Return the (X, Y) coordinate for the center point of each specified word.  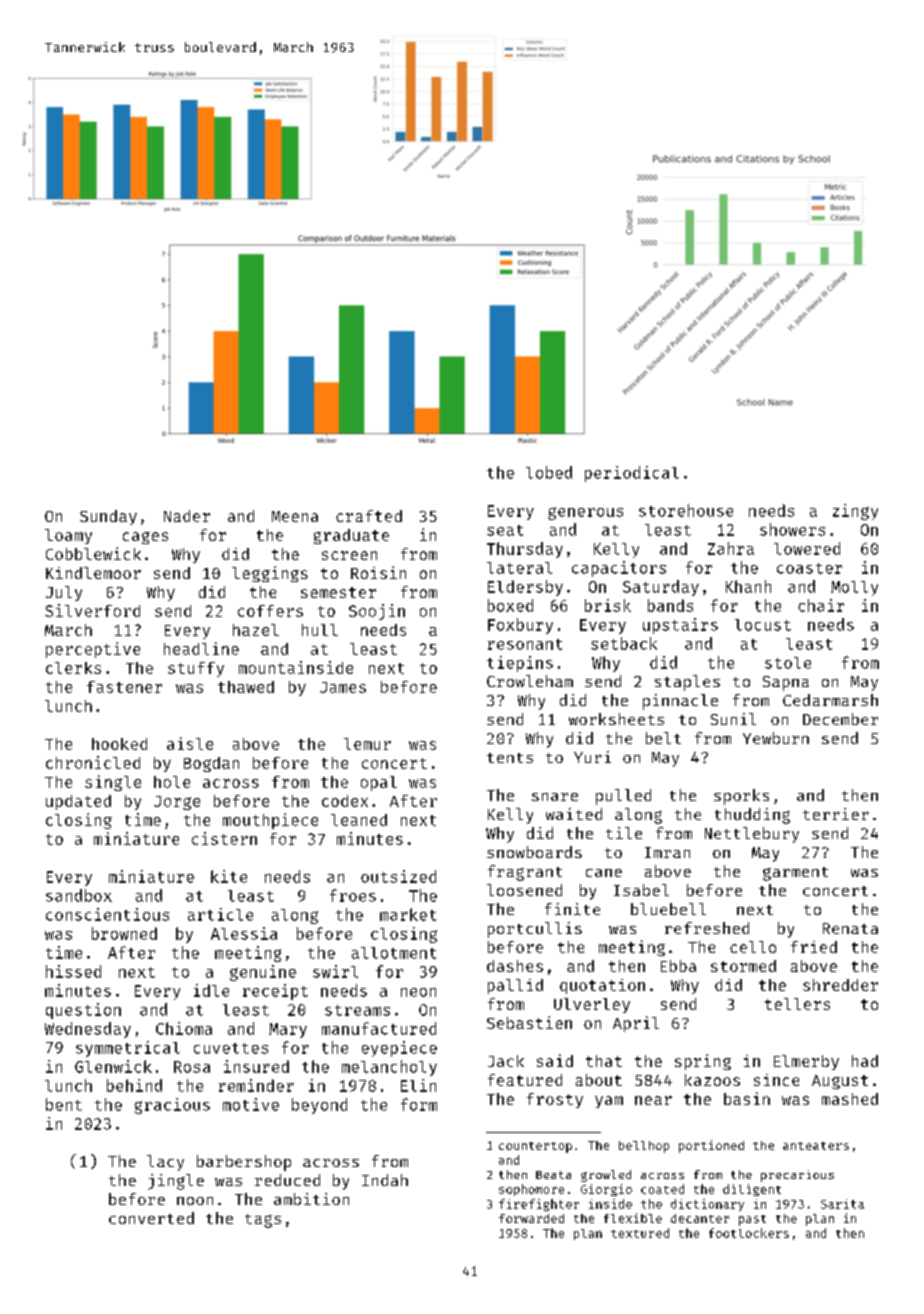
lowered (807, 548)
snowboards (534, 852)
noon (195, 1201)
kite (229, 876)
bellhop (644, 1147)
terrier (836, 814)
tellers (797, 1004)
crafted (369, 516)
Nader (187, 516)
